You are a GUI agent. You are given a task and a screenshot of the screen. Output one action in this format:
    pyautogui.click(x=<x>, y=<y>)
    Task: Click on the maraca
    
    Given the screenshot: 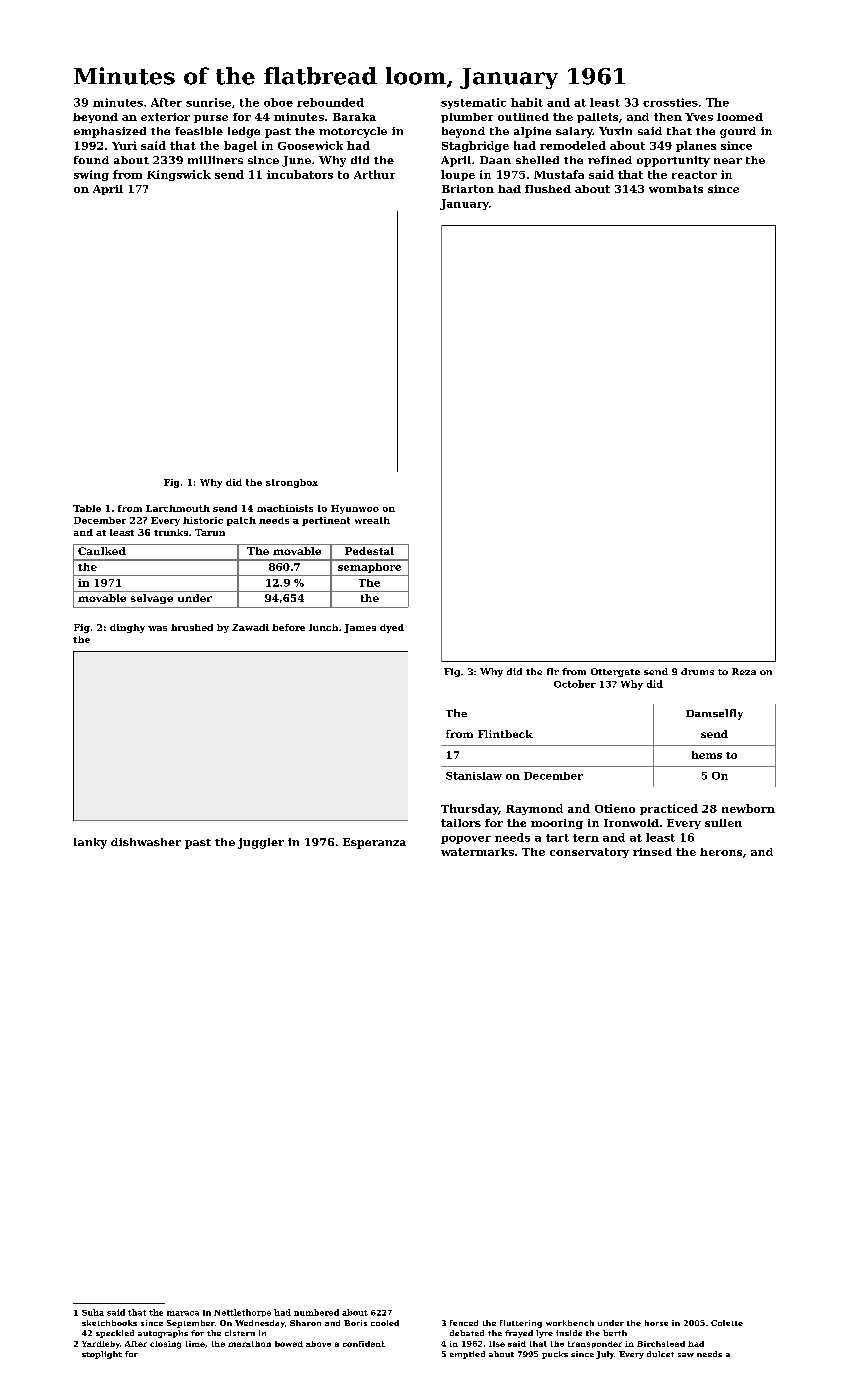 What is the action you would take?
    pyautogui.click(x=183, y=1313)
